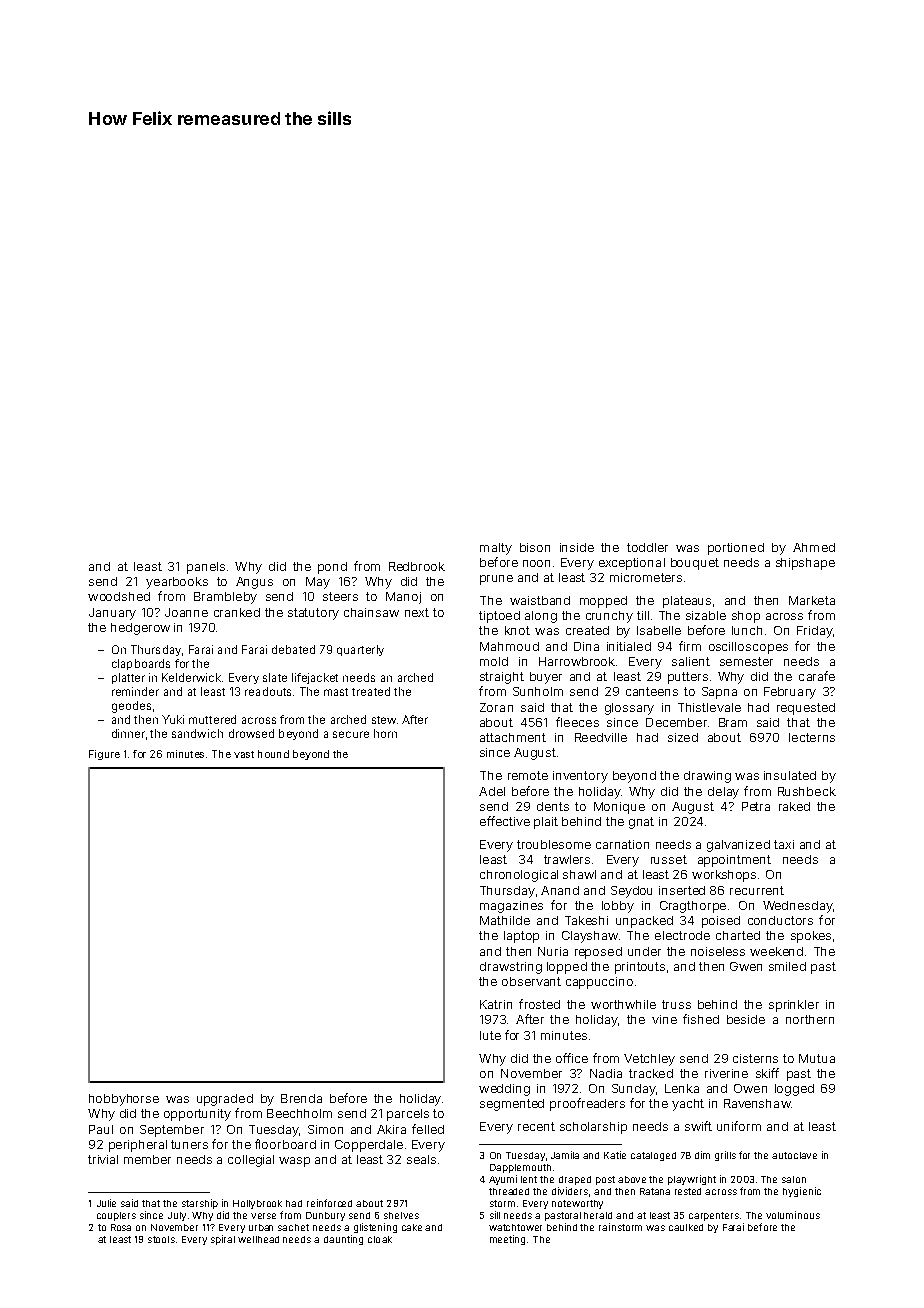 Image resolution: width=924 pixels, height=1308 pixels. What do you see at coordinates (505, 821) in the screenshot?
I see `effective` at bounding box center [505, 821].
